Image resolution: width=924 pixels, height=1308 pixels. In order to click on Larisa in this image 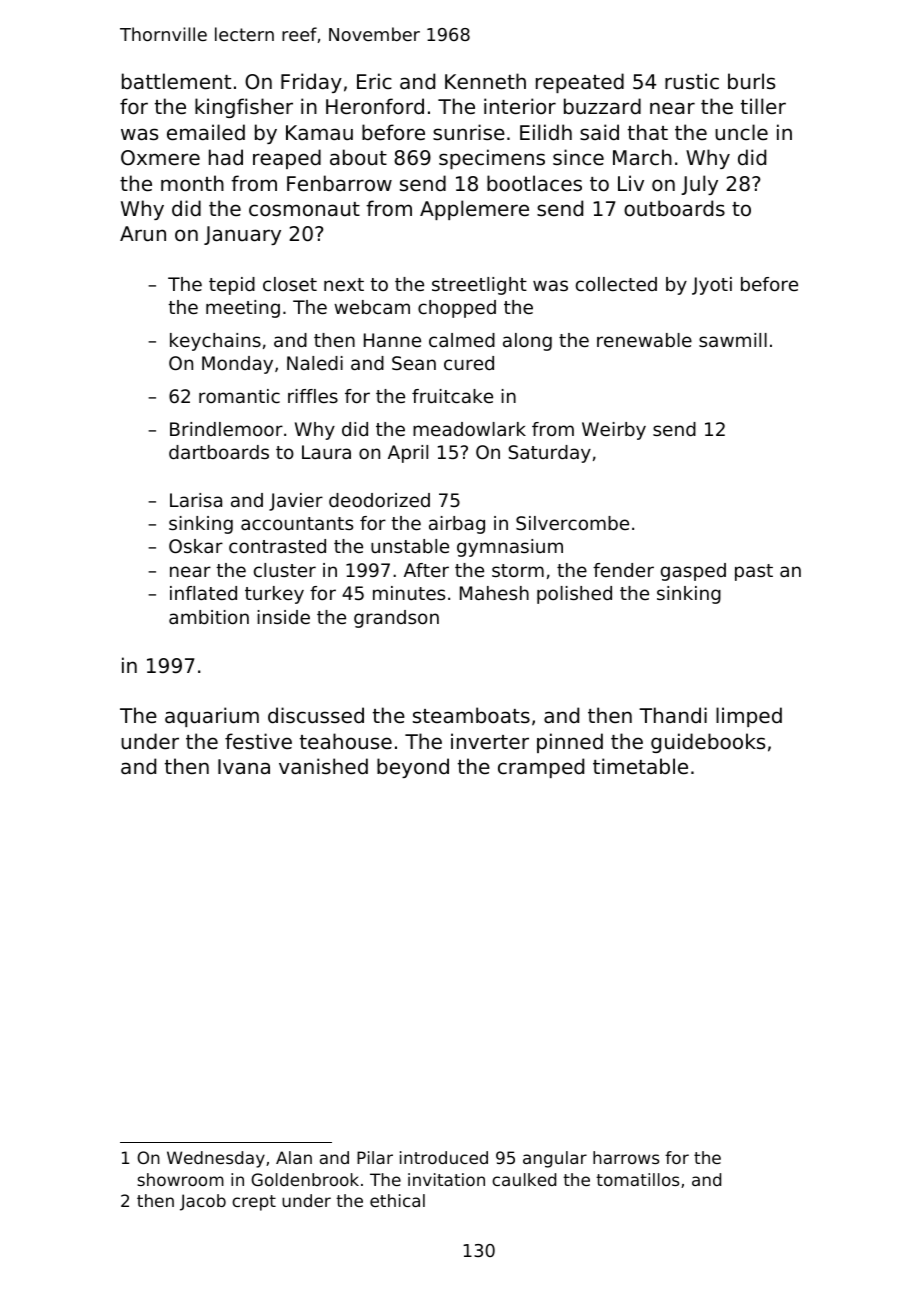, I will do `click(196, 500)`.
